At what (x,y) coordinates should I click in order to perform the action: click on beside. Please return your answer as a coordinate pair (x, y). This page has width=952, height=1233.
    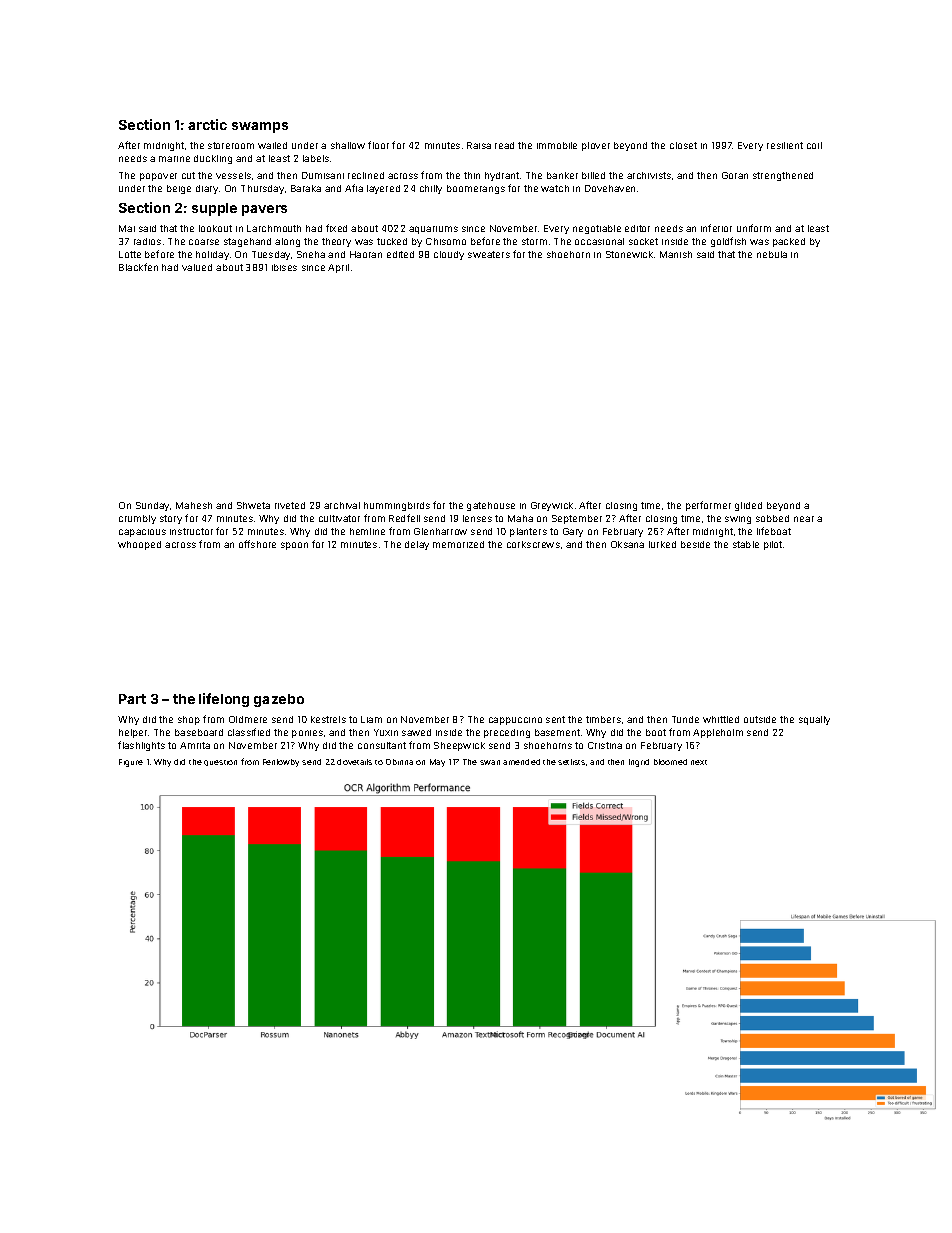
    Looking at the image, I should click on (695, 544).
